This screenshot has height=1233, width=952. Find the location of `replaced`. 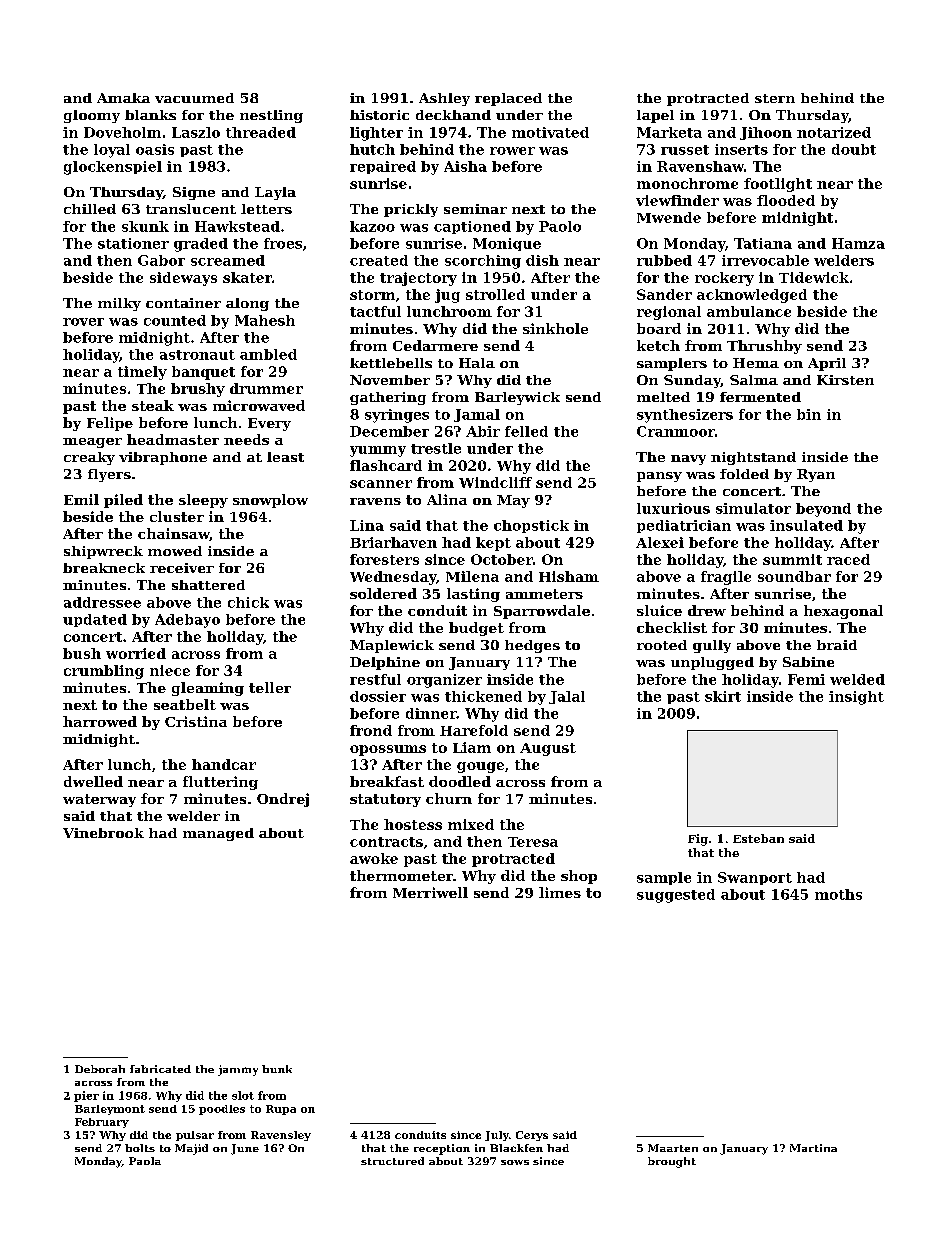

replaced is located at coordinates (508, 99).
